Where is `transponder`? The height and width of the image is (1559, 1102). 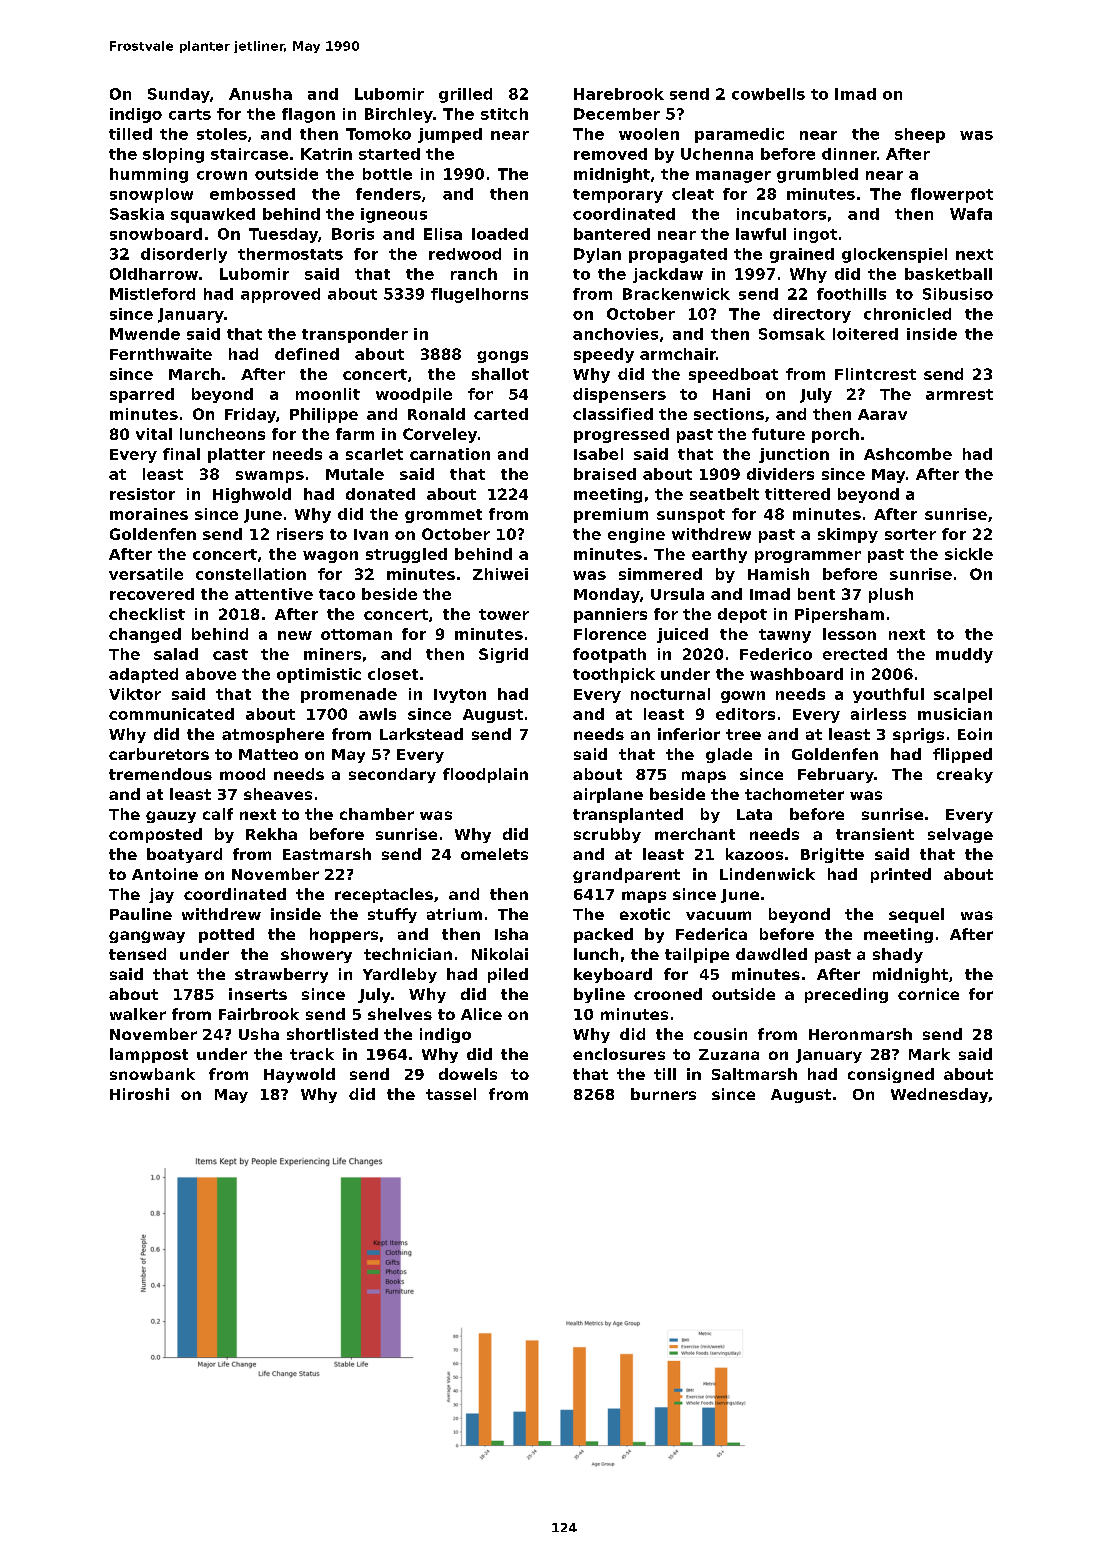
transponder is located at coordinates (355, 335).
